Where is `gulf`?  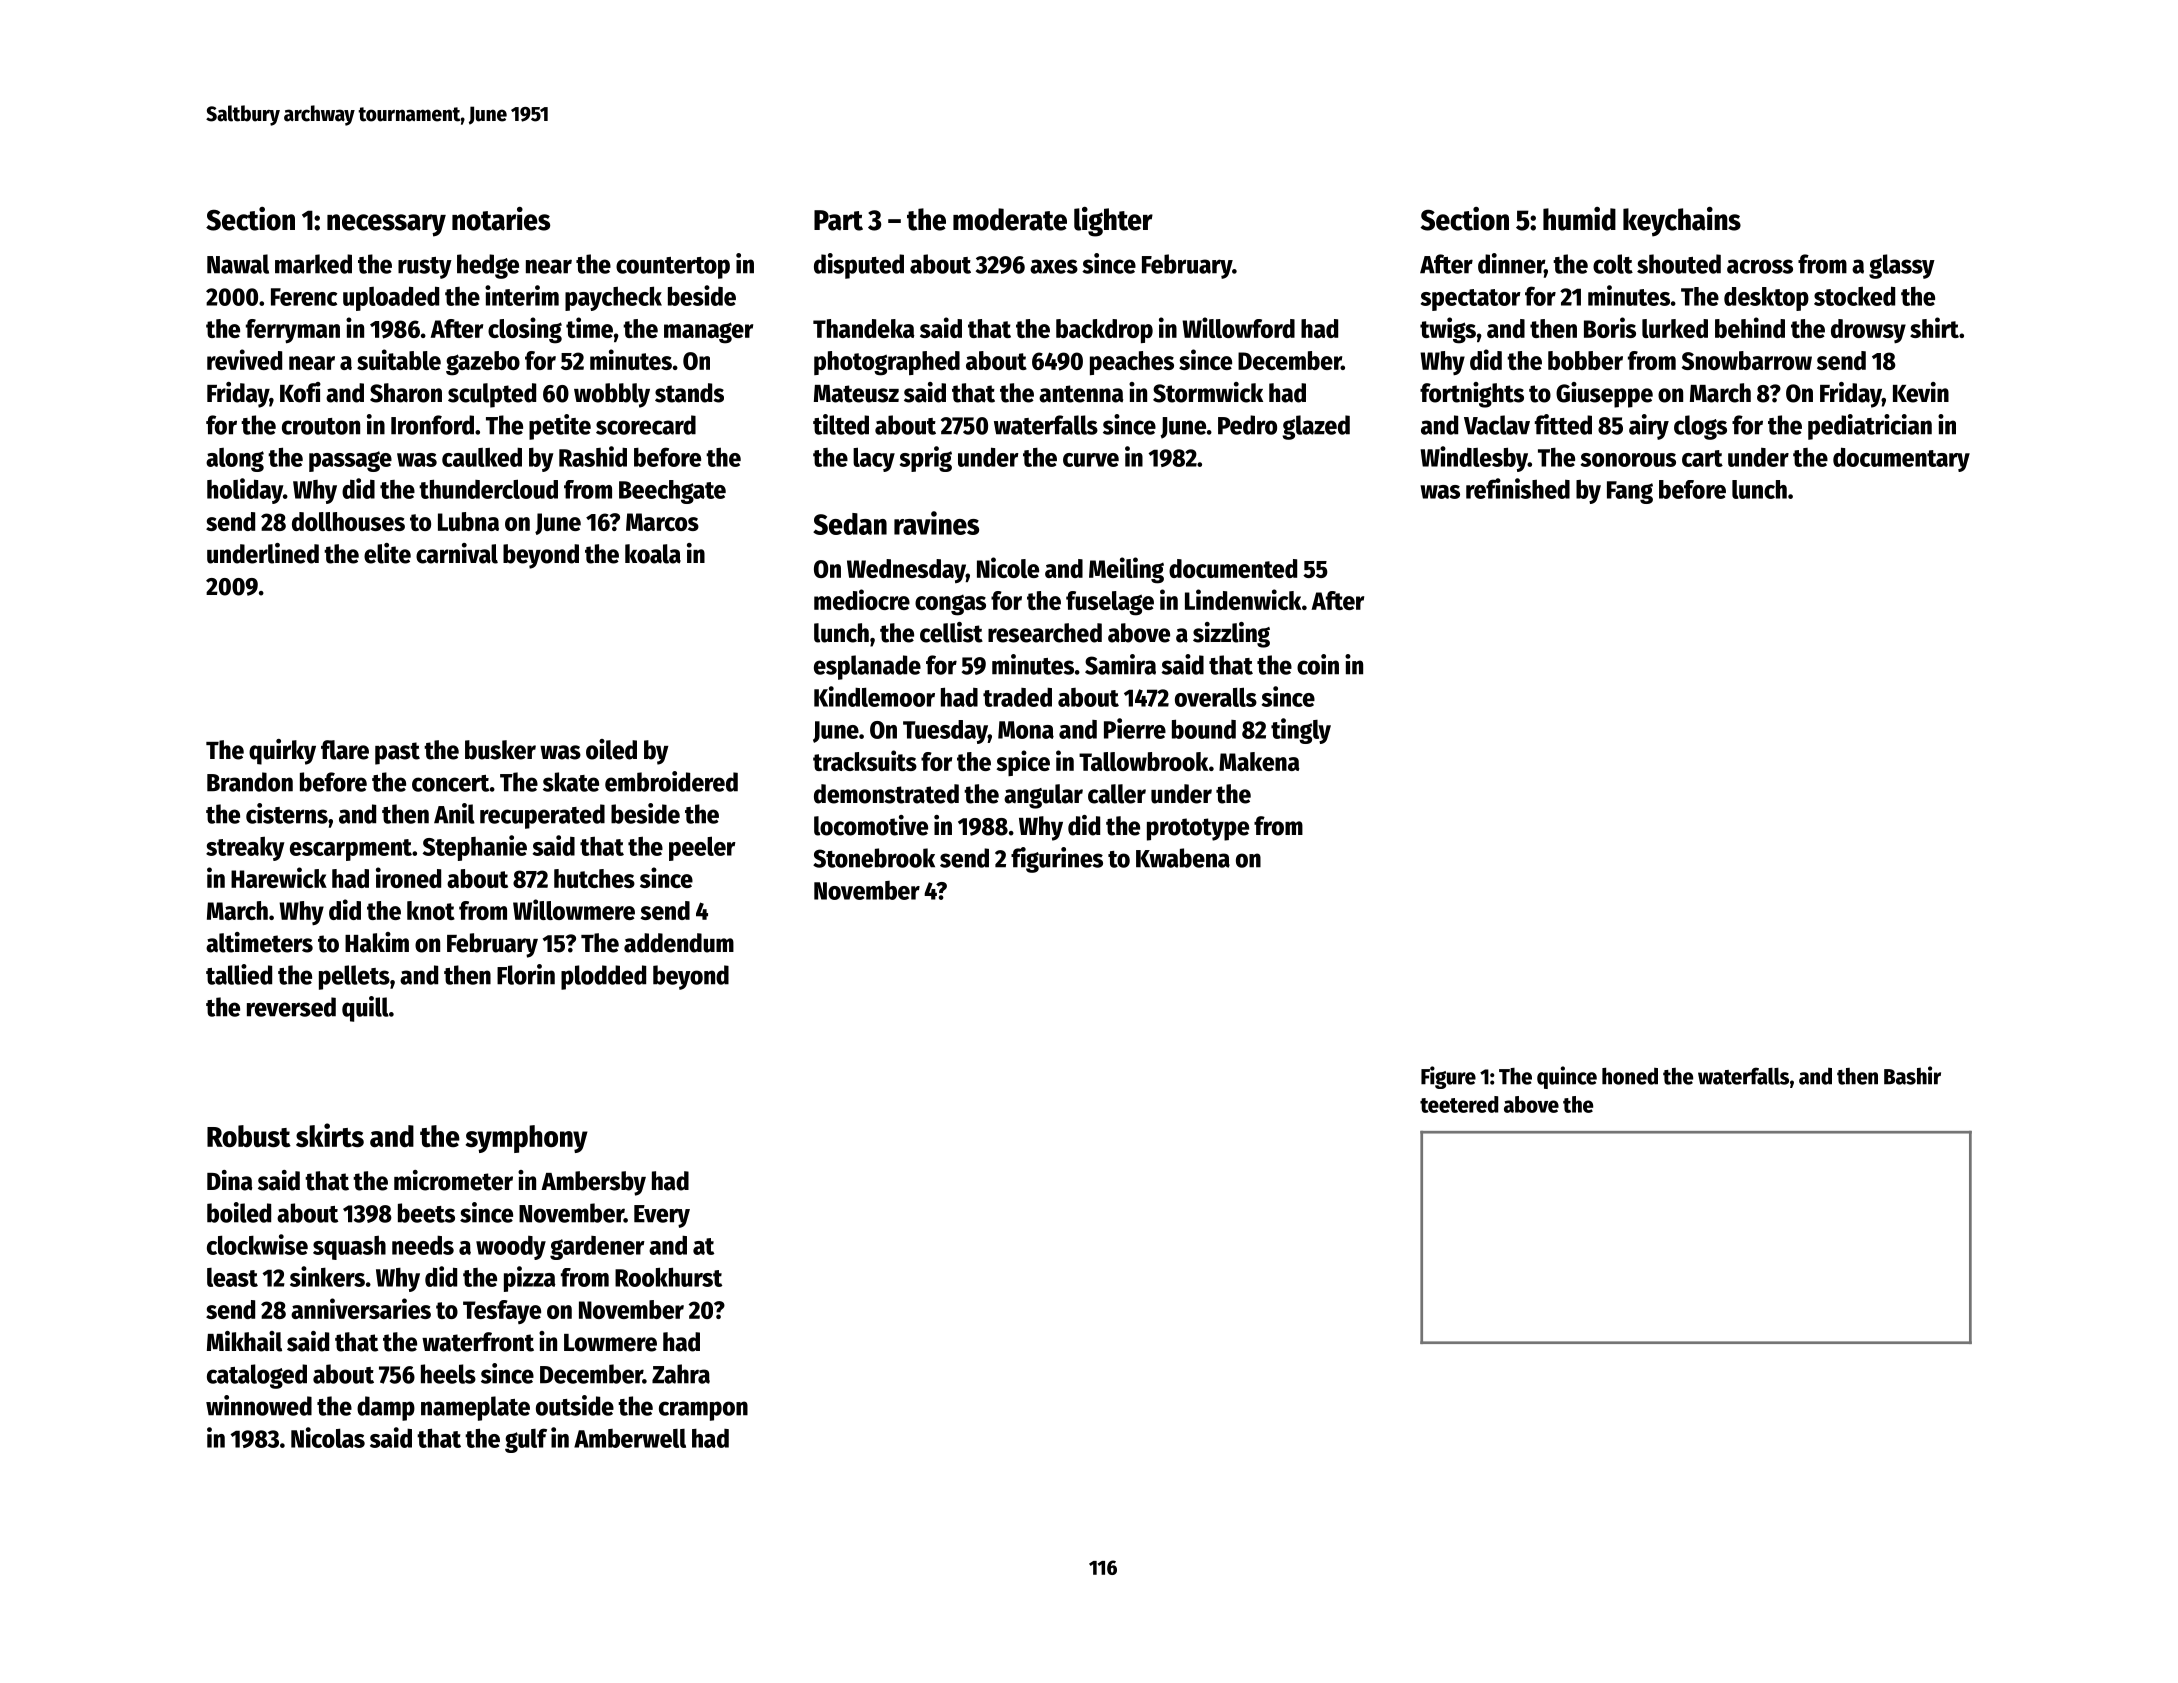 gulf is located at coordinates (526, 1440).
